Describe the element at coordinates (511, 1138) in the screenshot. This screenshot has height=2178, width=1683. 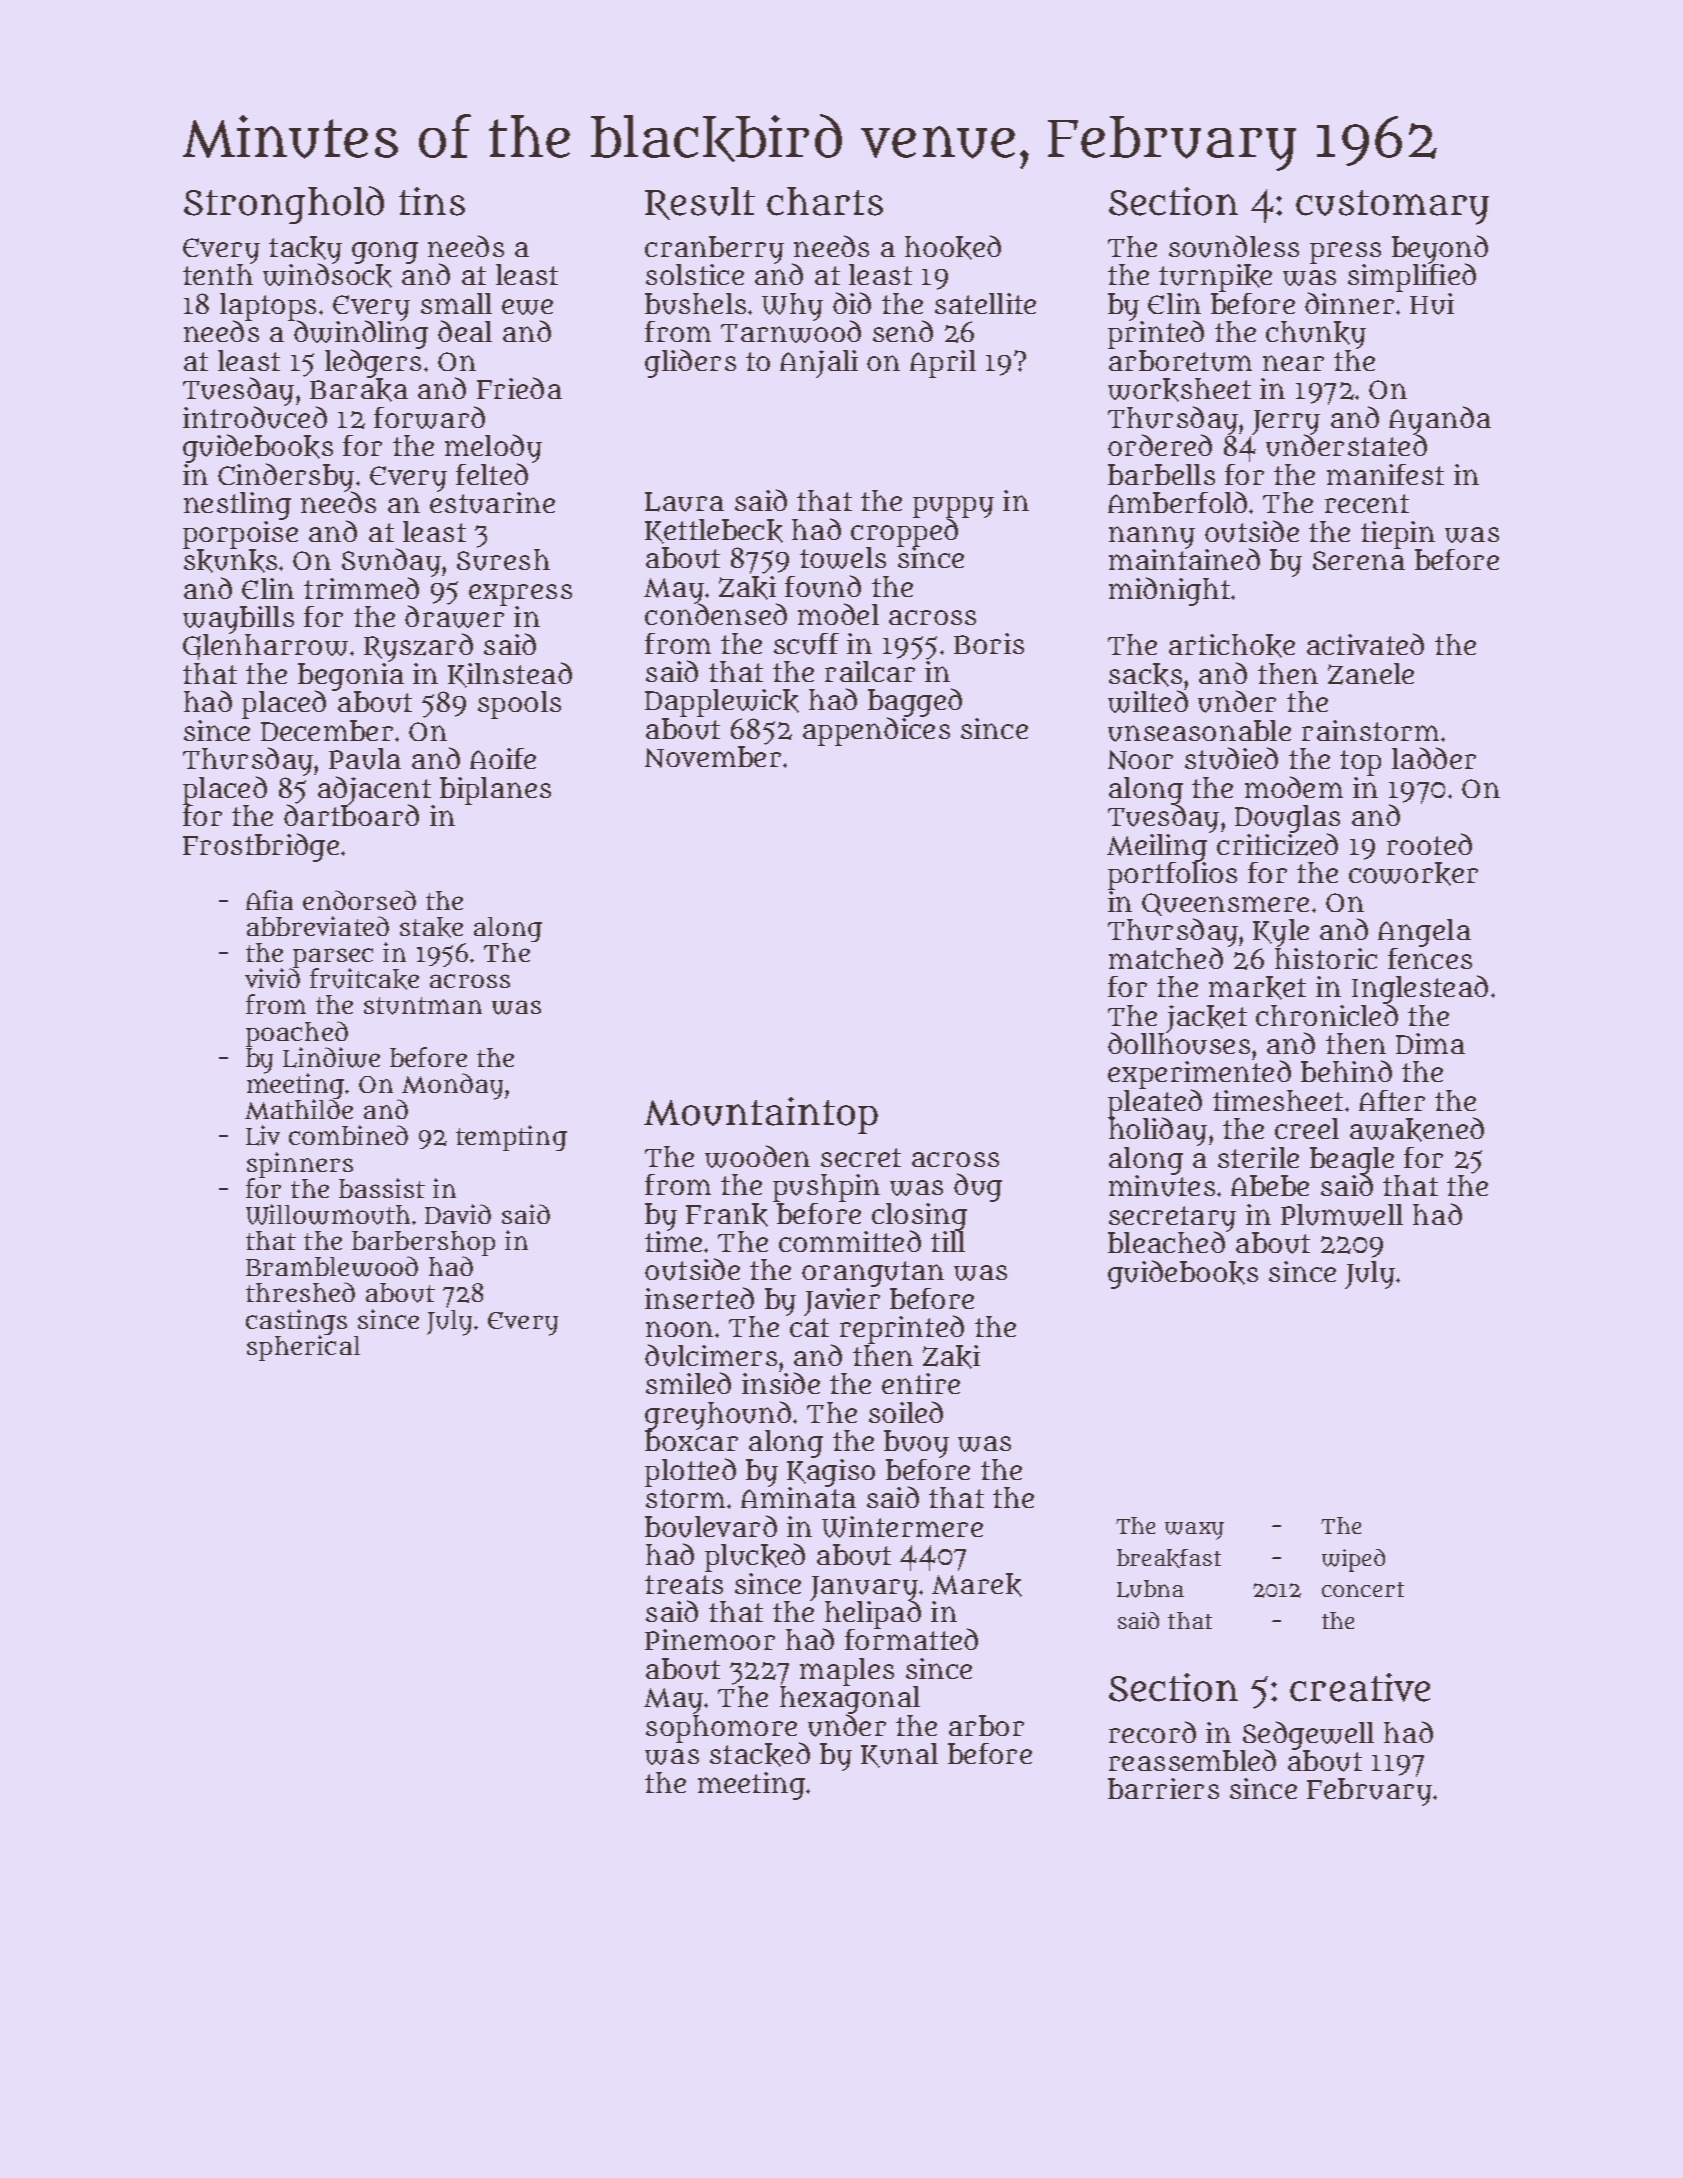
I see `tempting` at that location.
